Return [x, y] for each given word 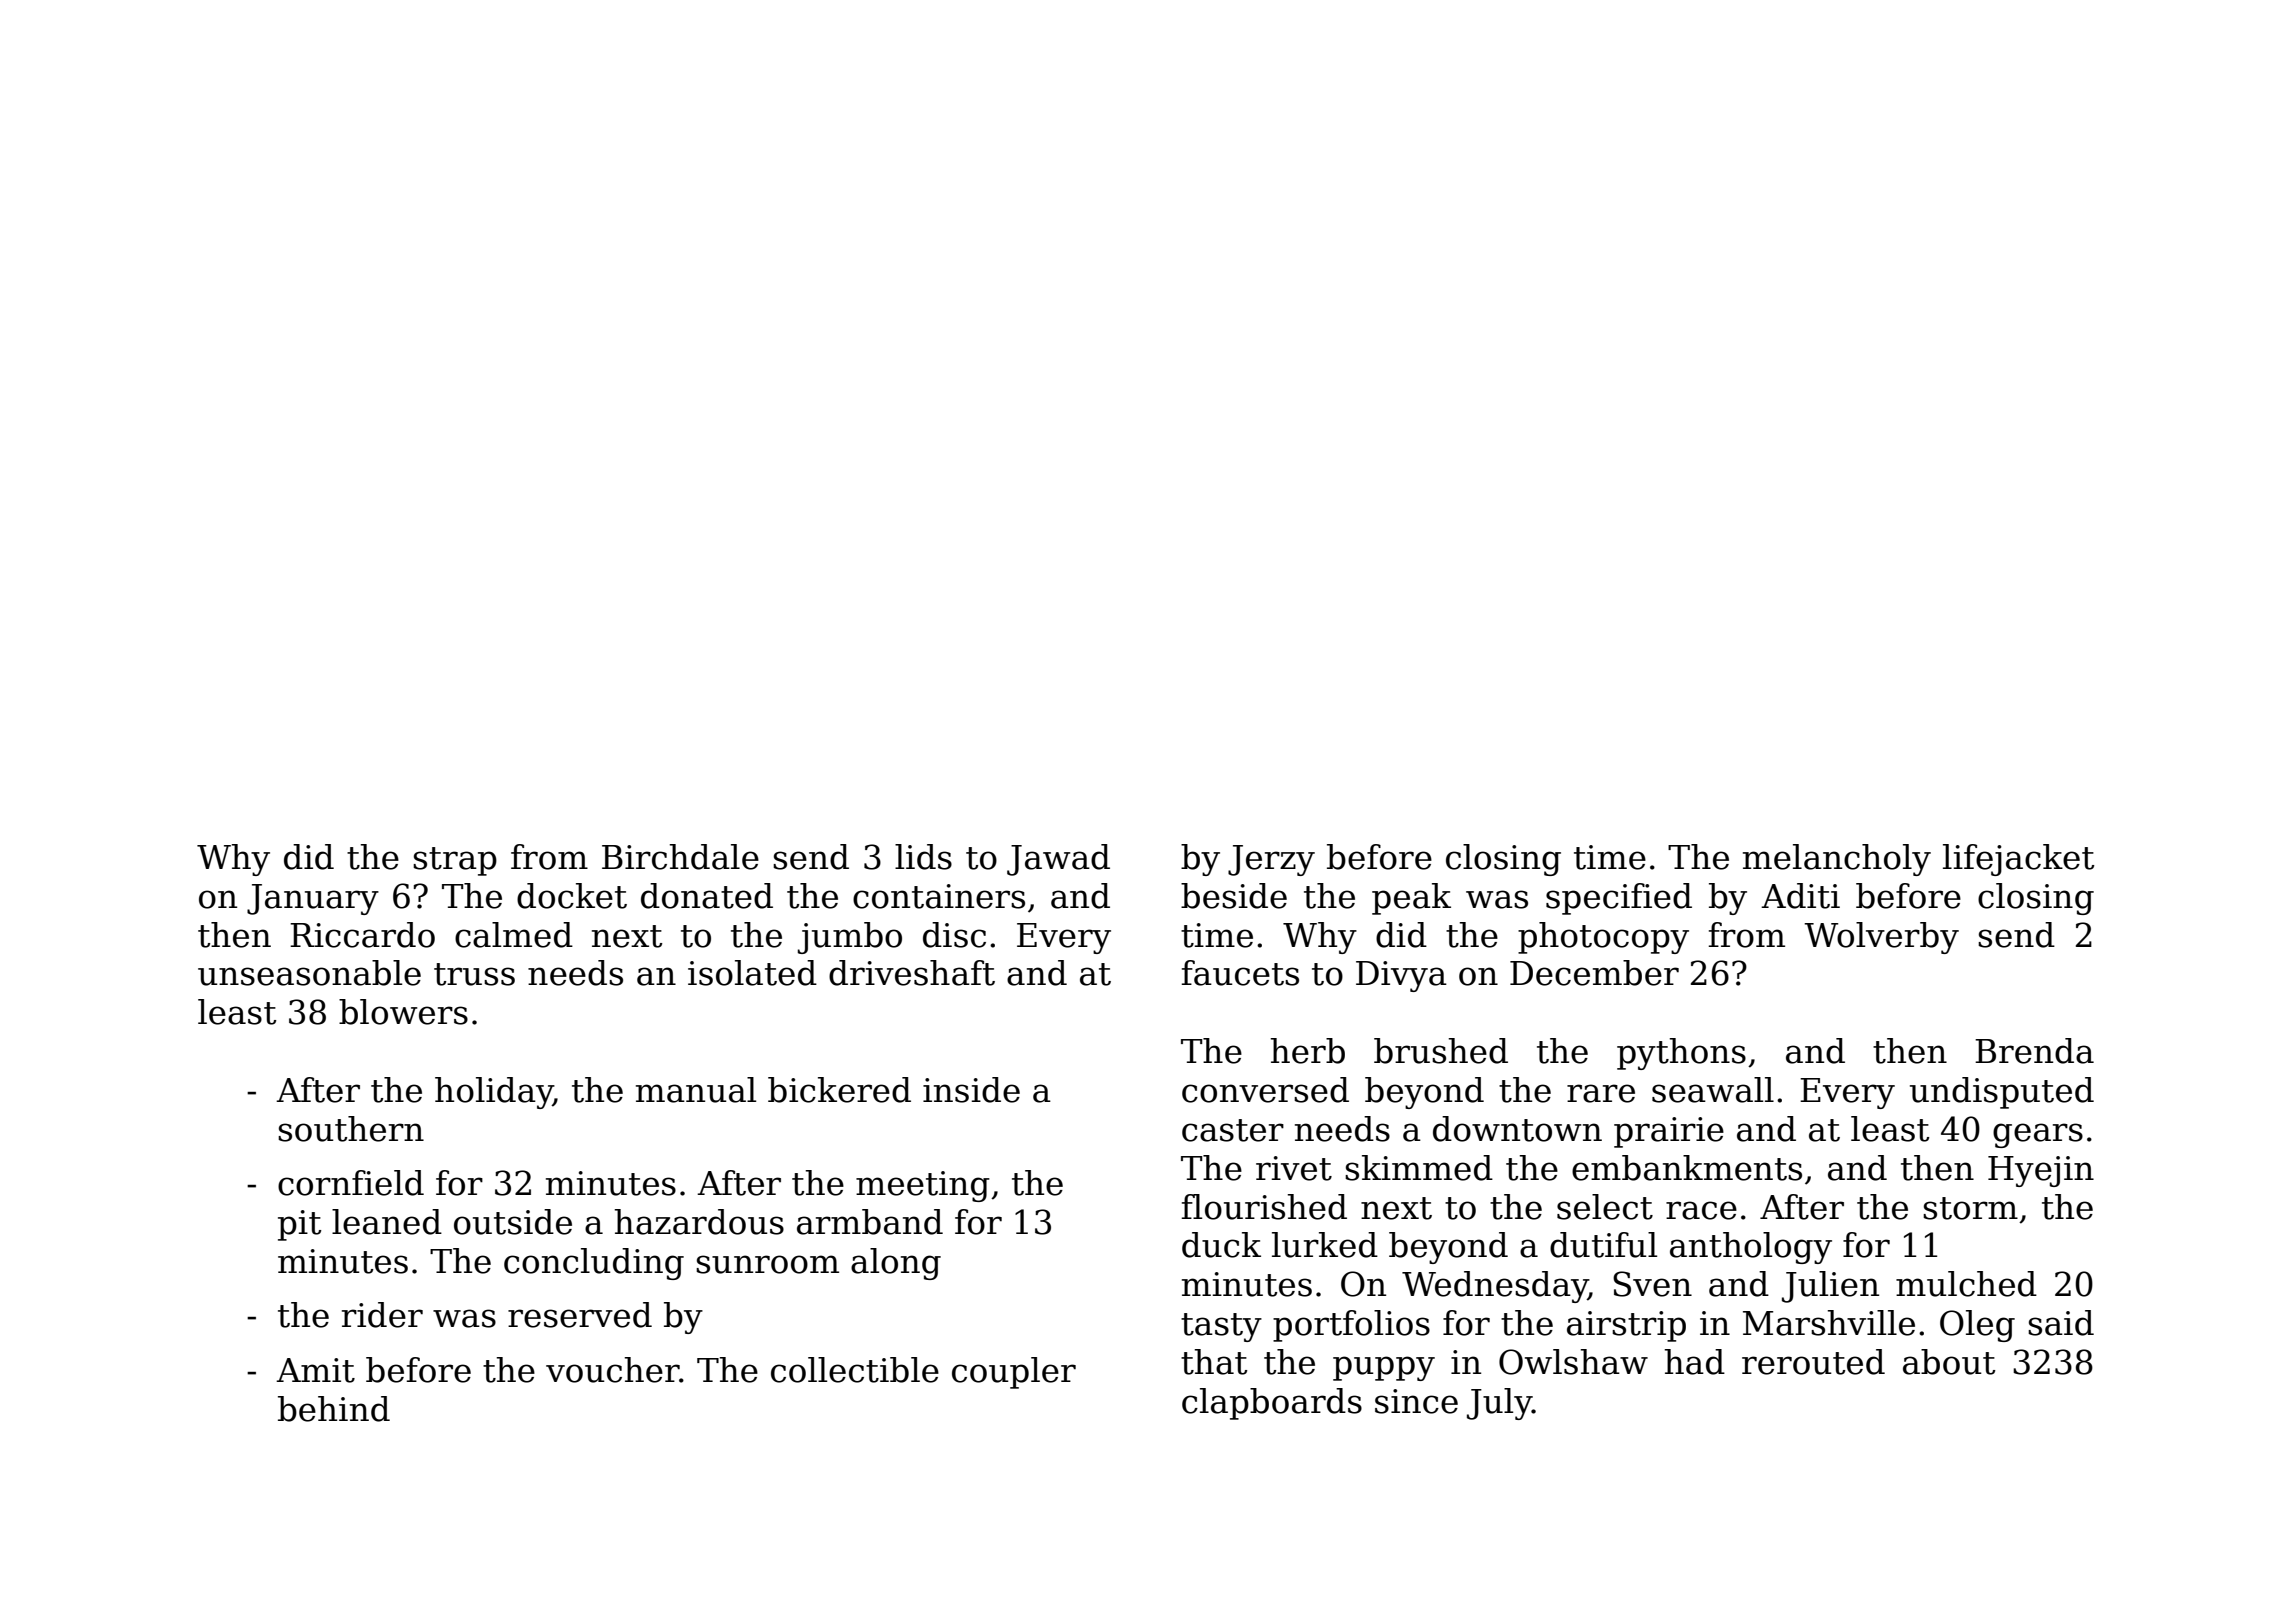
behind [334, 1409]
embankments [1687, 1168]
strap [455, 861]
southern [351, 1129]
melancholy [1837, 860]
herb [1308, 1051]
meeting [923, 1186]
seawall [1713, 1090]
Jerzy [1271, 860]
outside [513, 1222]
